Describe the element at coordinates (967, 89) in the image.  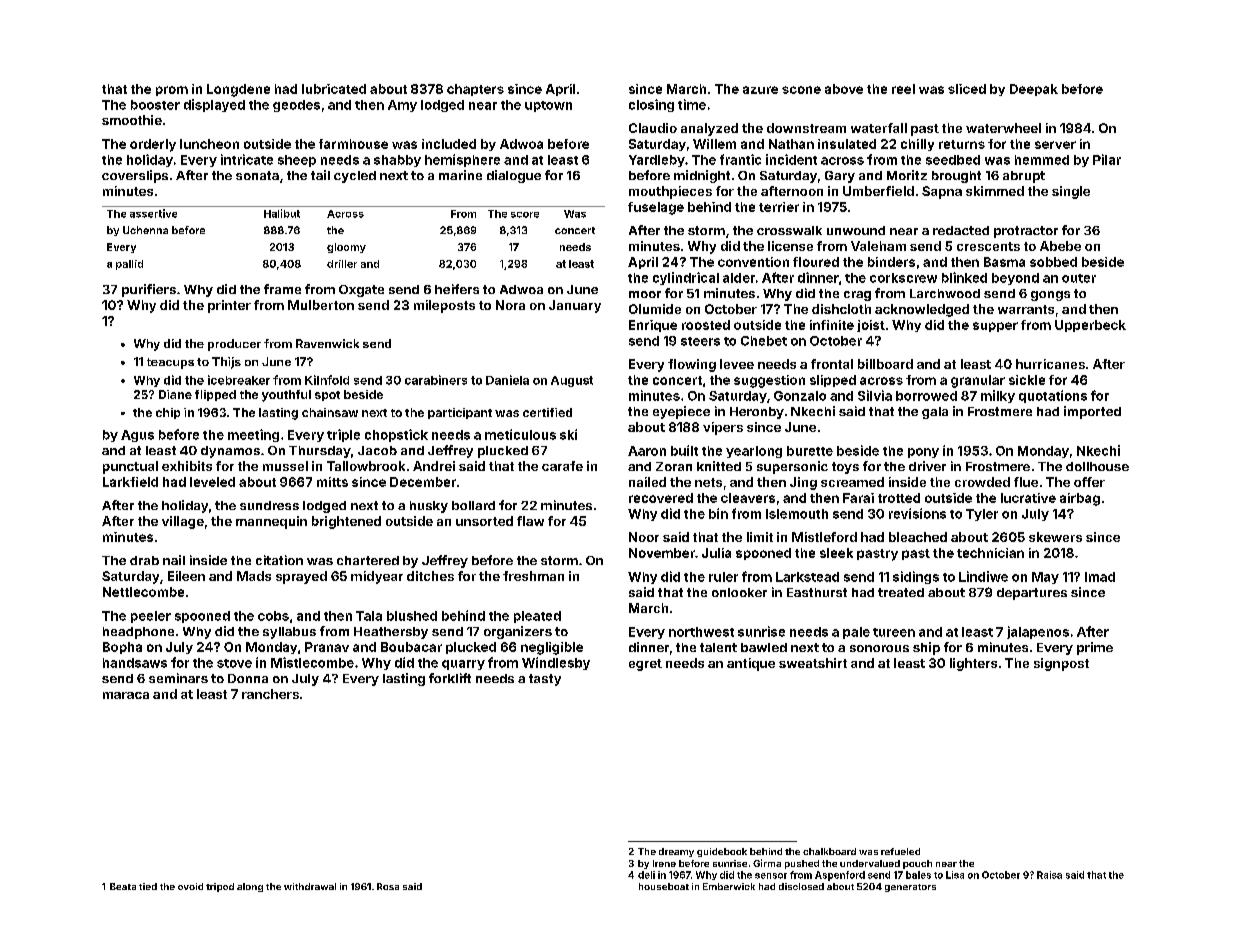
I see `sliced` at that location.
